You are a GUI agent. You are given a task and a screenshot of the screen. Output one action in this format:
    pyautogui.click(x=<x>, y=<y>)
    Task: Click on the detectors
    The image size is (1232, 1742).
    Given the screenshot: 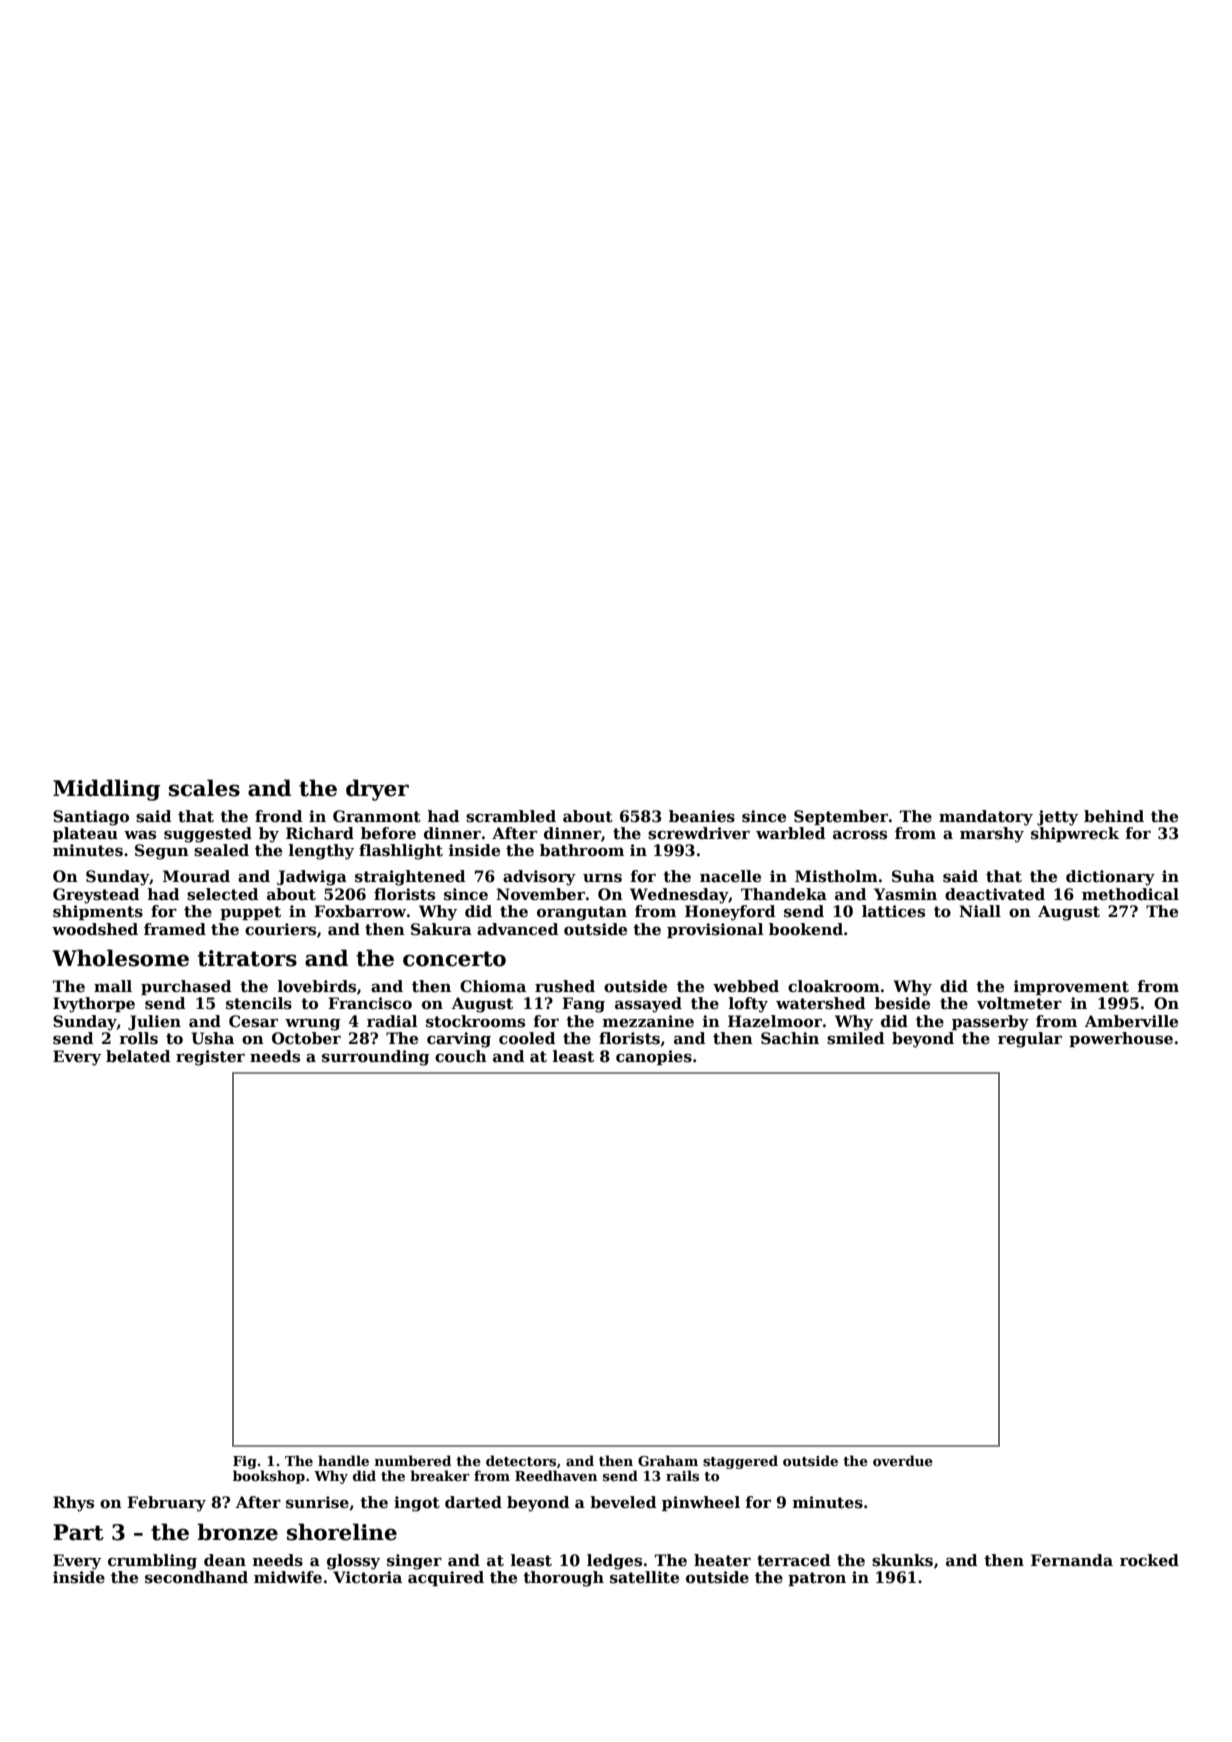 What is the action you would take?
    pyautogui.click(x=521, y=1460)
